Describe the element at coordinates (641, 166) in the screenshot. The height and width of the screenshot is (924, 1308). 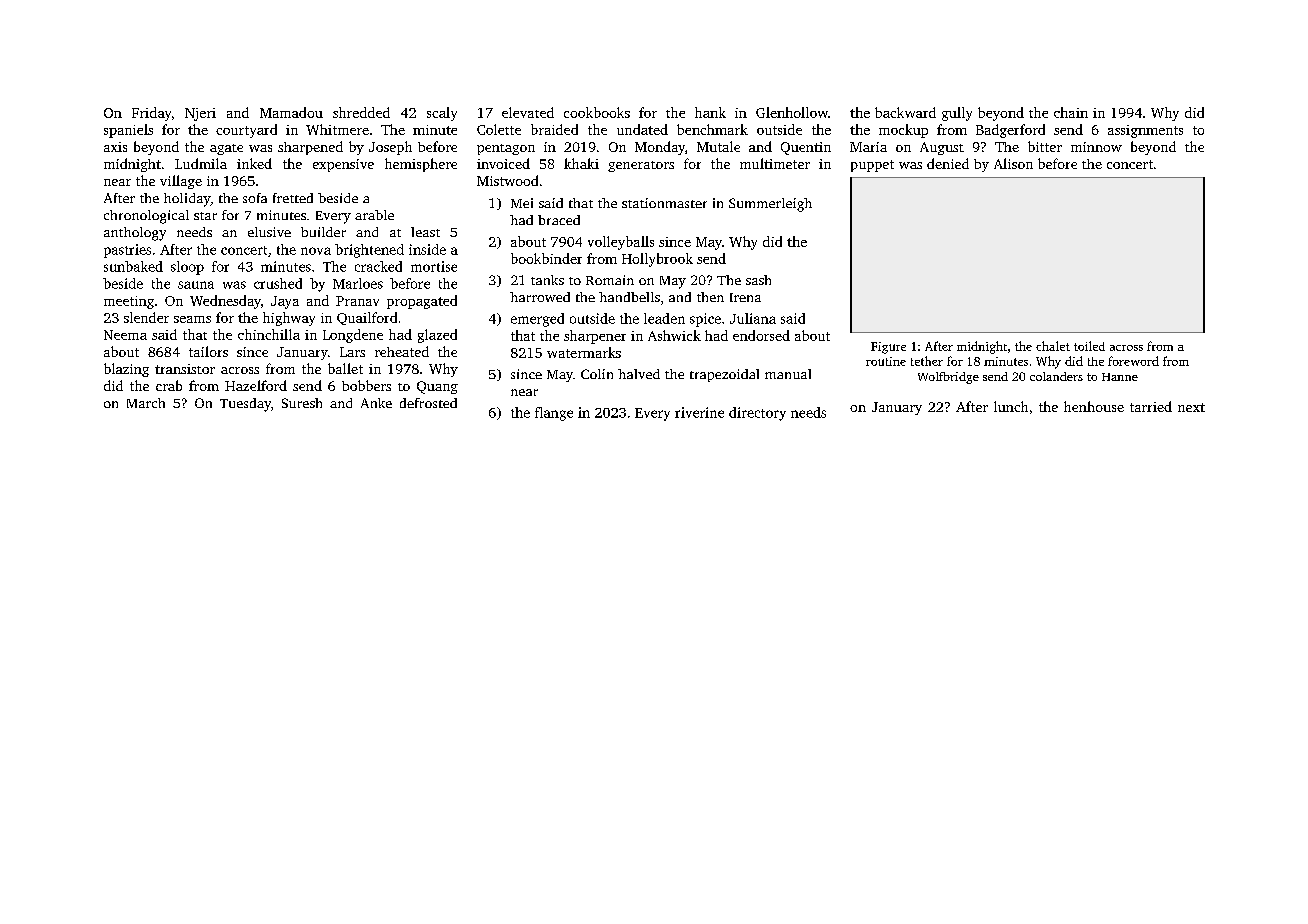
I see `generators` at that location.
